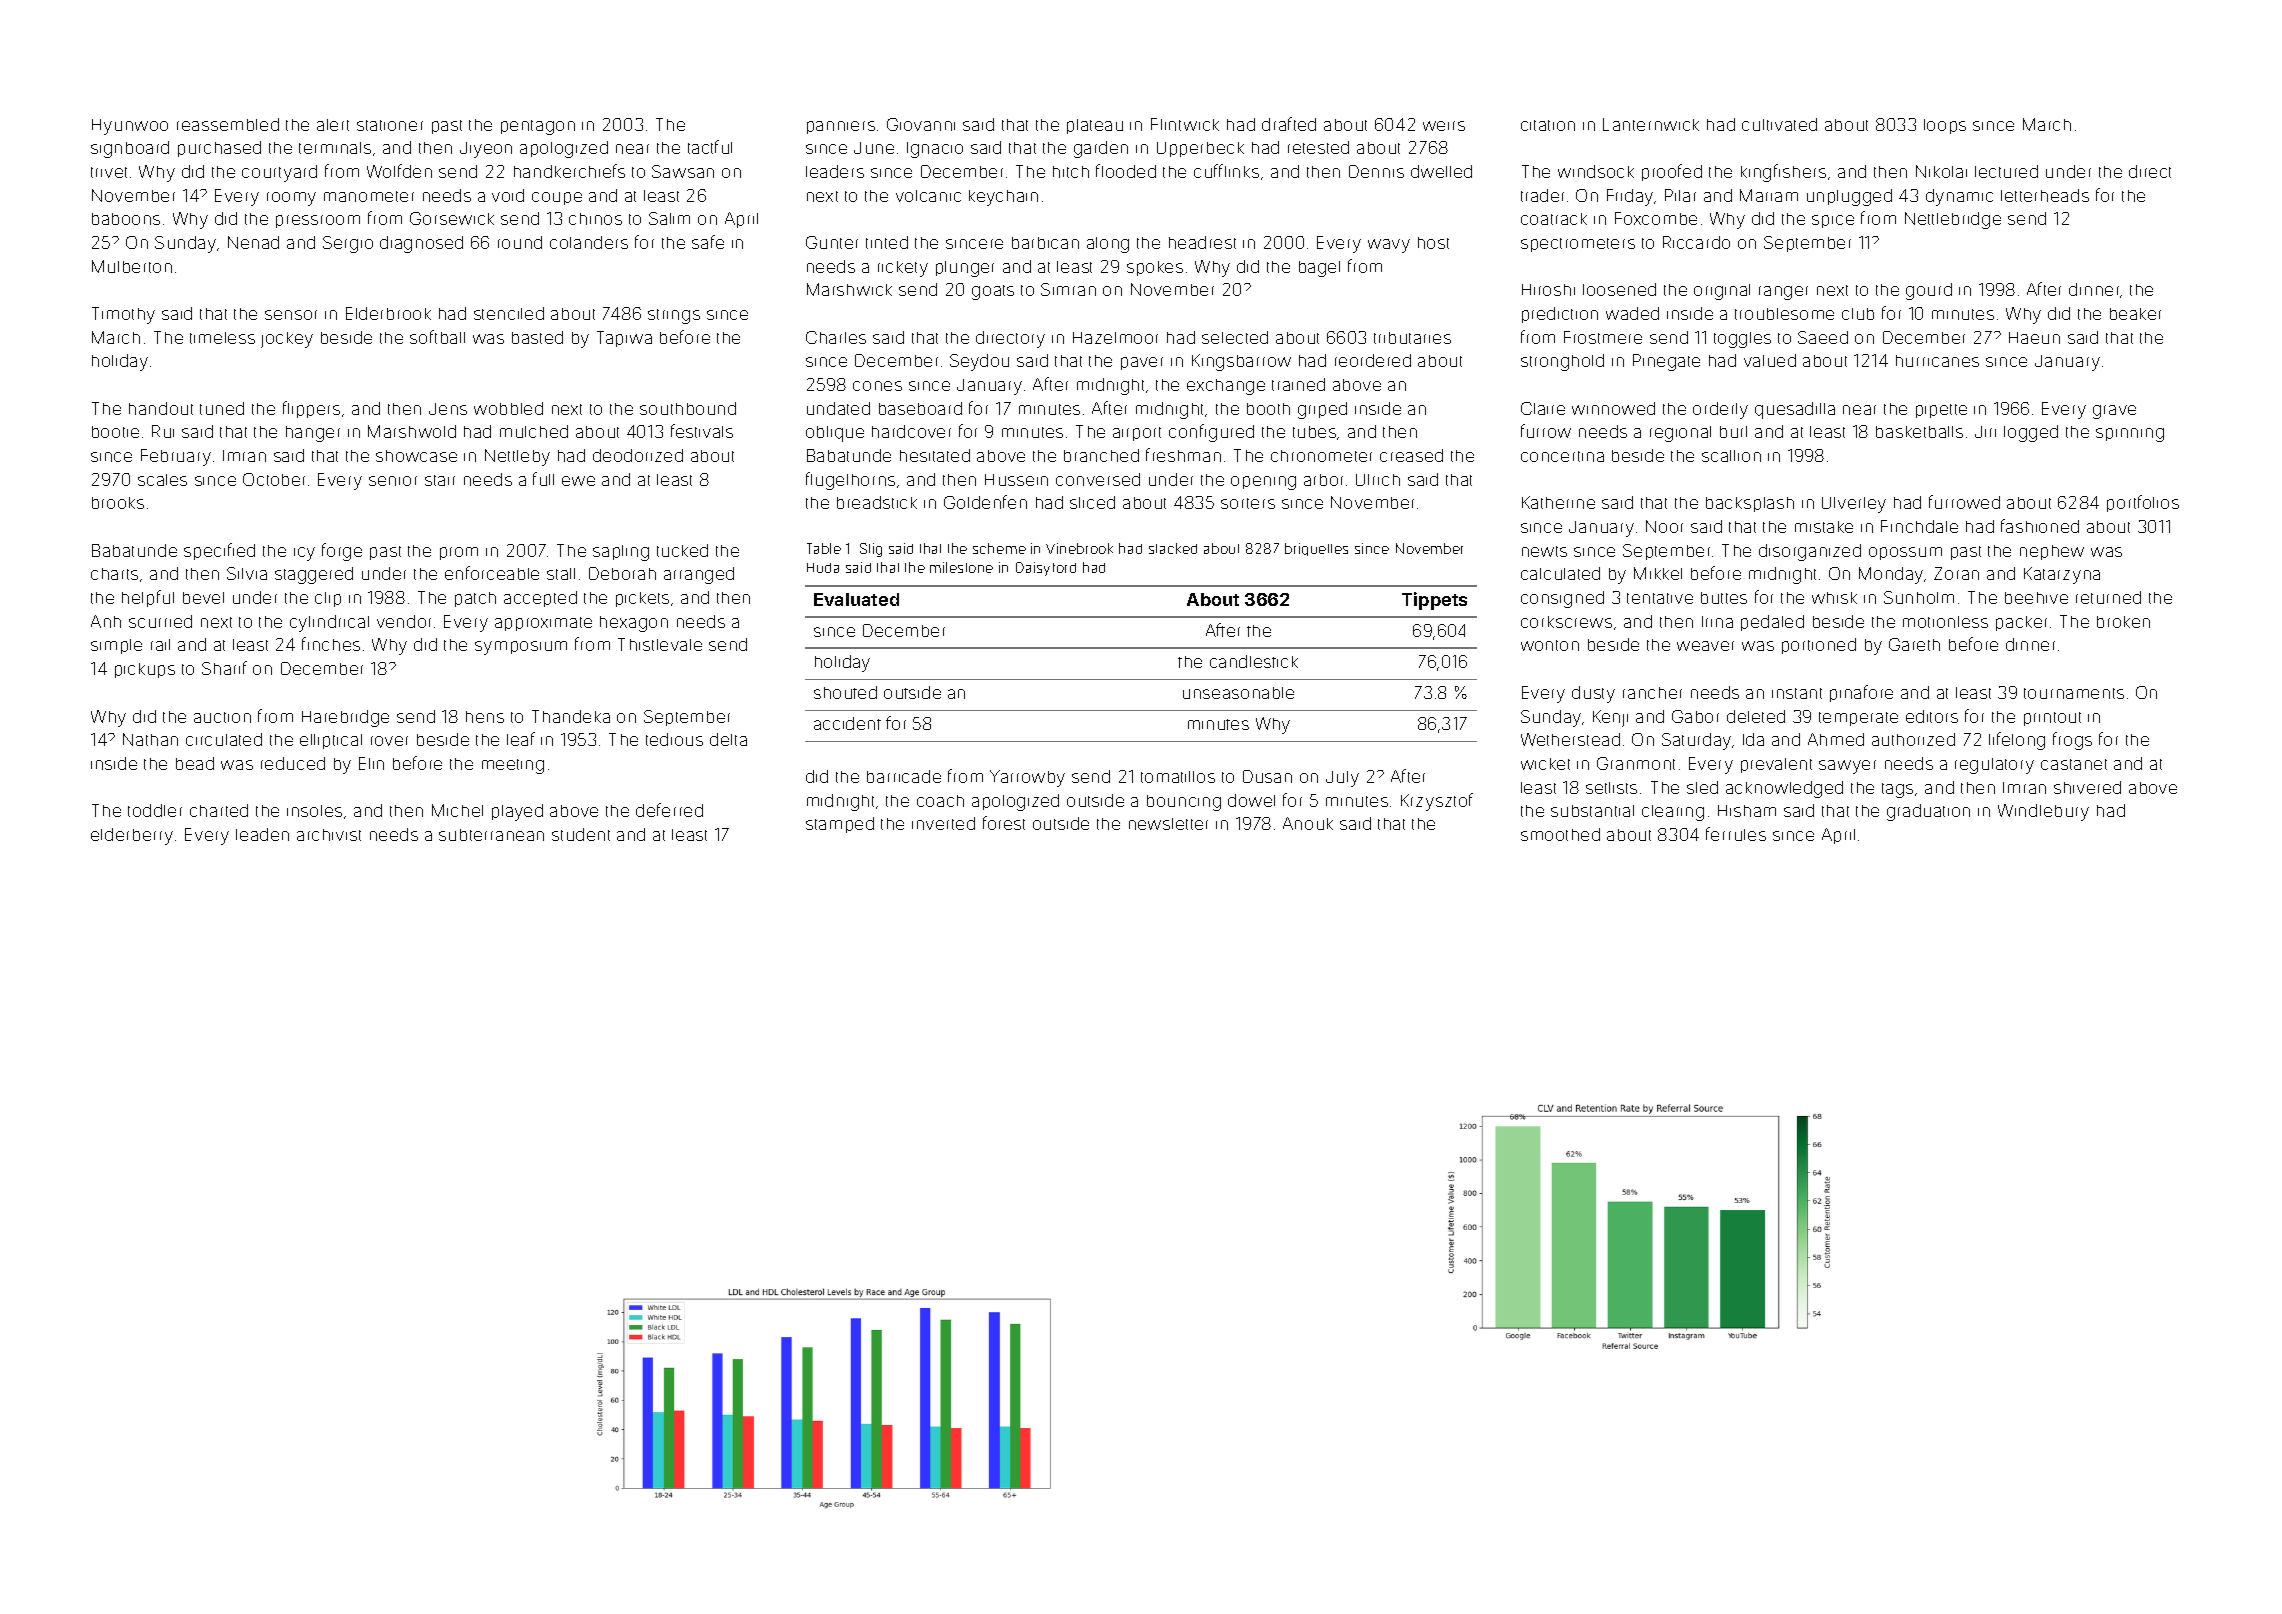 The image size is (2282, 1614). Describe the element at coordinates (314, 575) in the screenshot. I see `staggered` at that location.
